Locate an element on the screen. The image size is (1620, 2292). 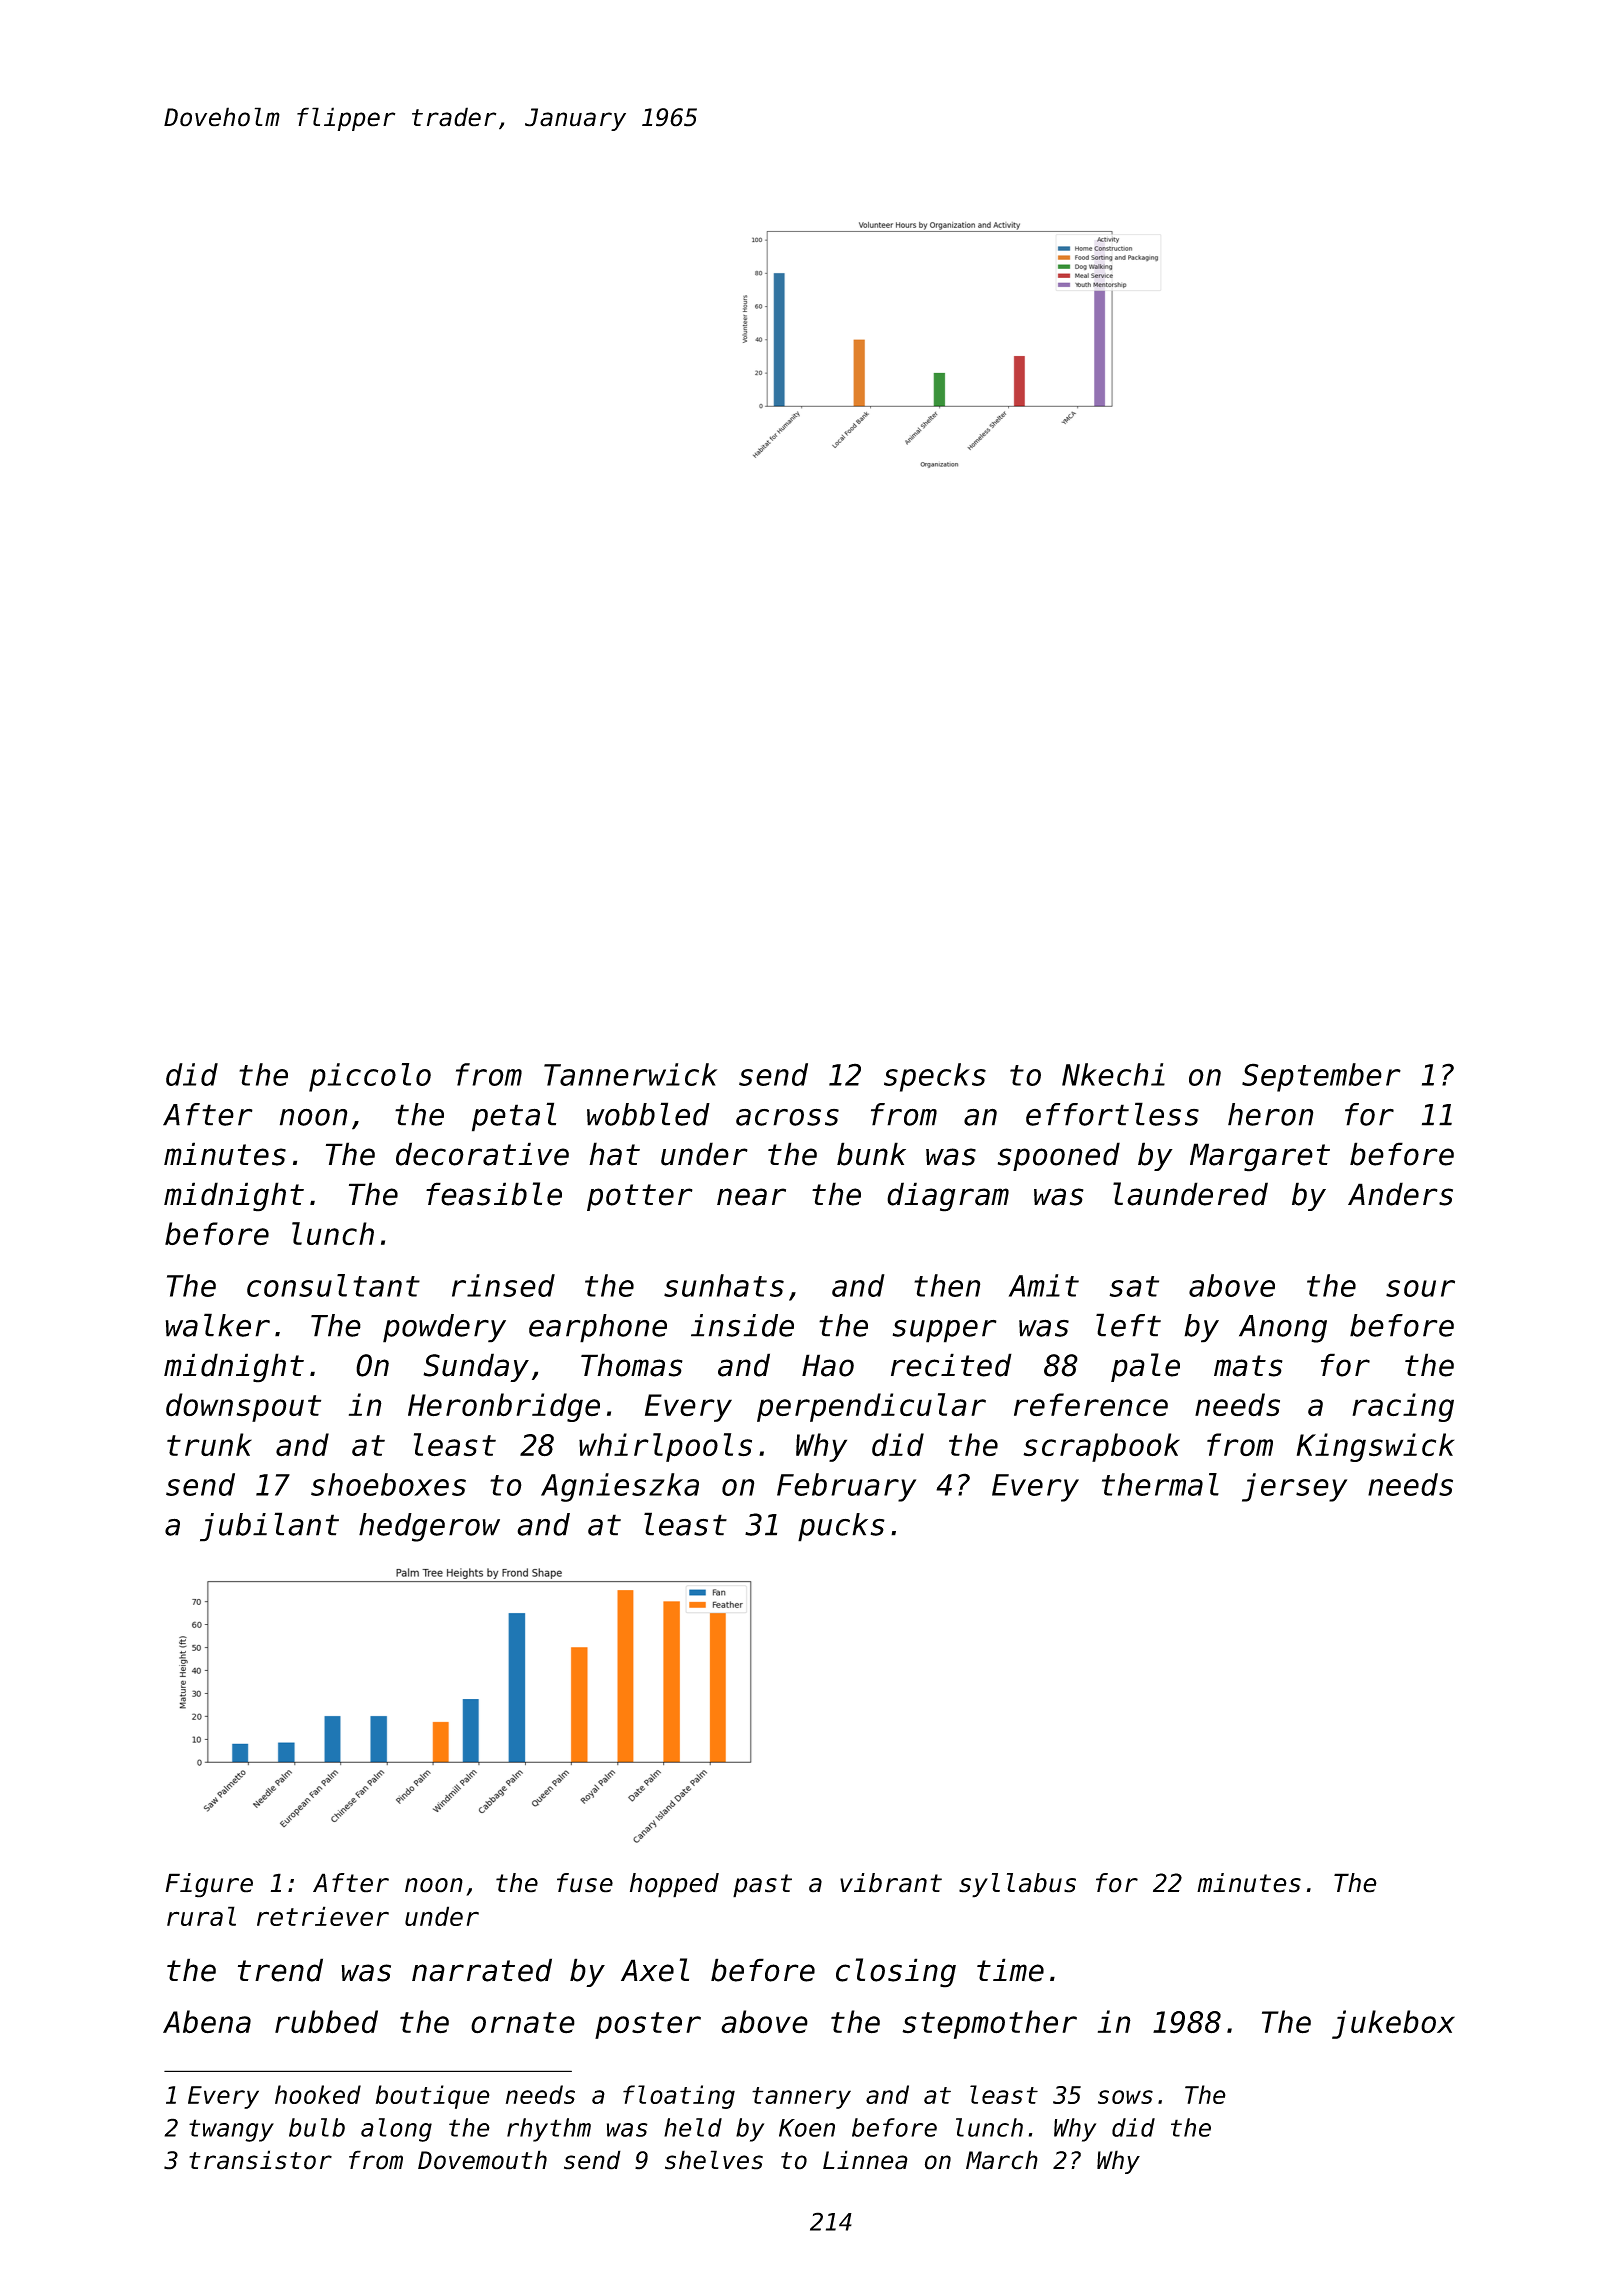
trunk is located at coordinates (209, 1444).
